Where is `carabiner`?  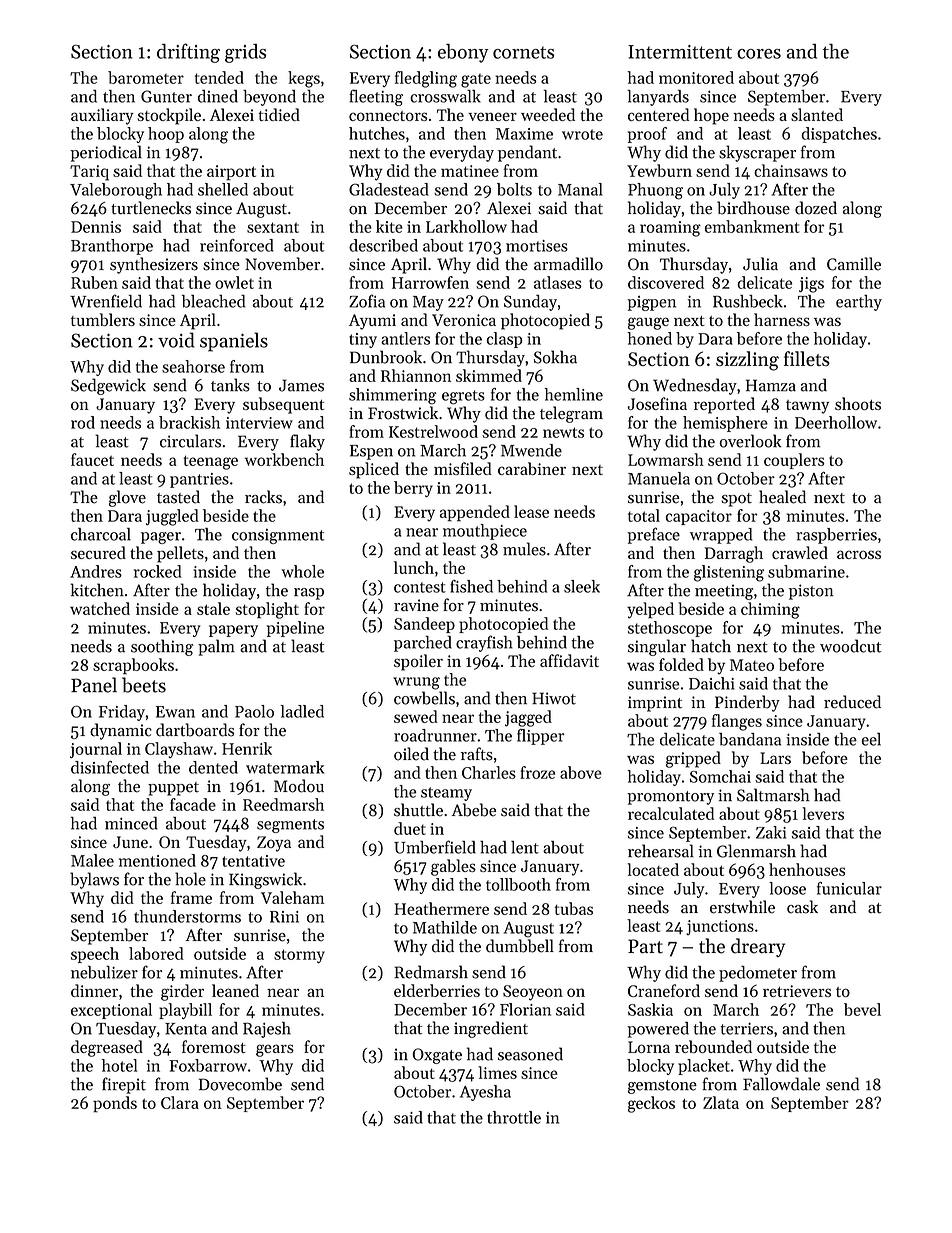
carabiner is located at coordinates (532, 468).
